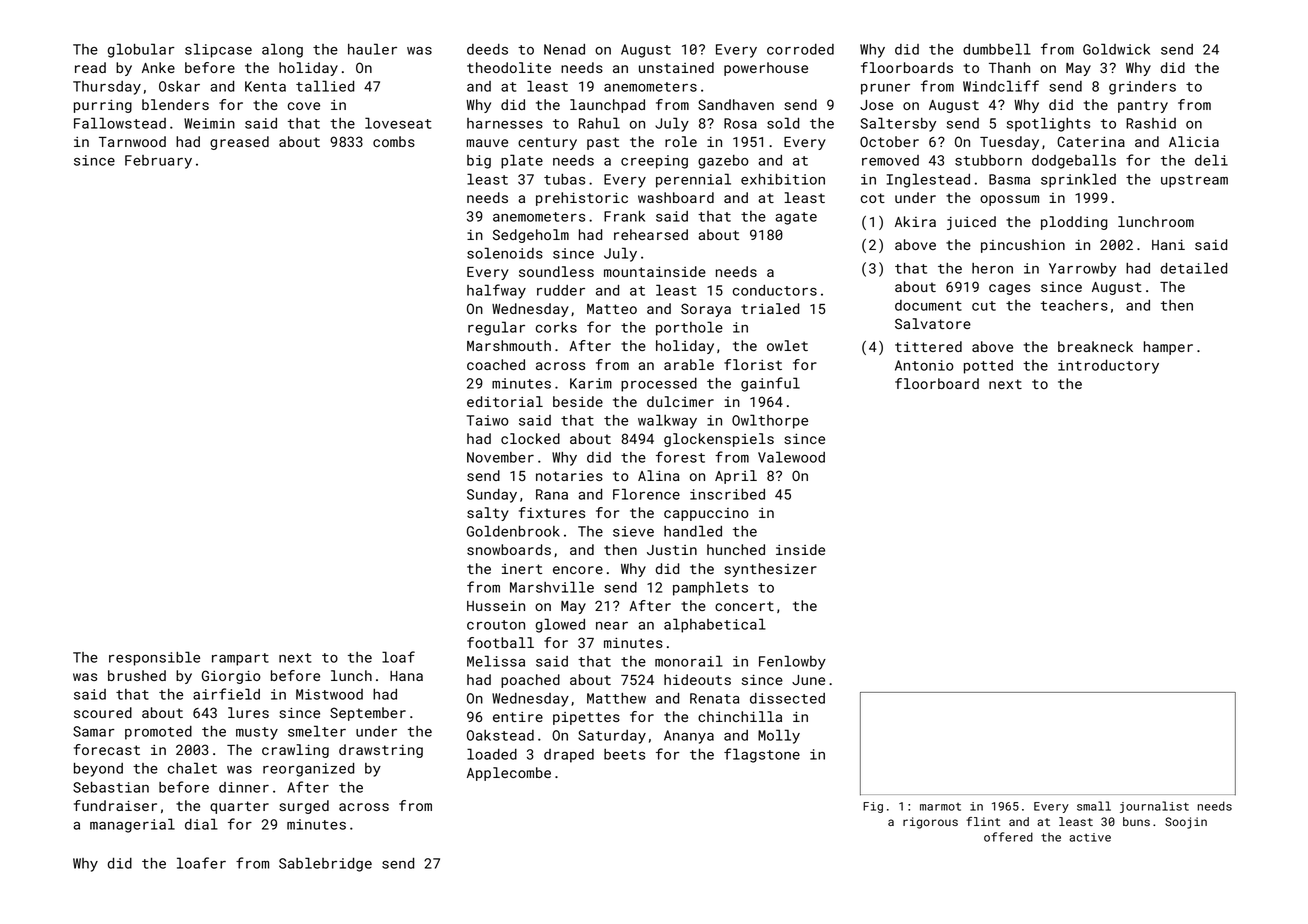 The width and height of the page is (1308, 924). Describe the element at coordinates (141, 50) in the page. I see `globular` at that location.
